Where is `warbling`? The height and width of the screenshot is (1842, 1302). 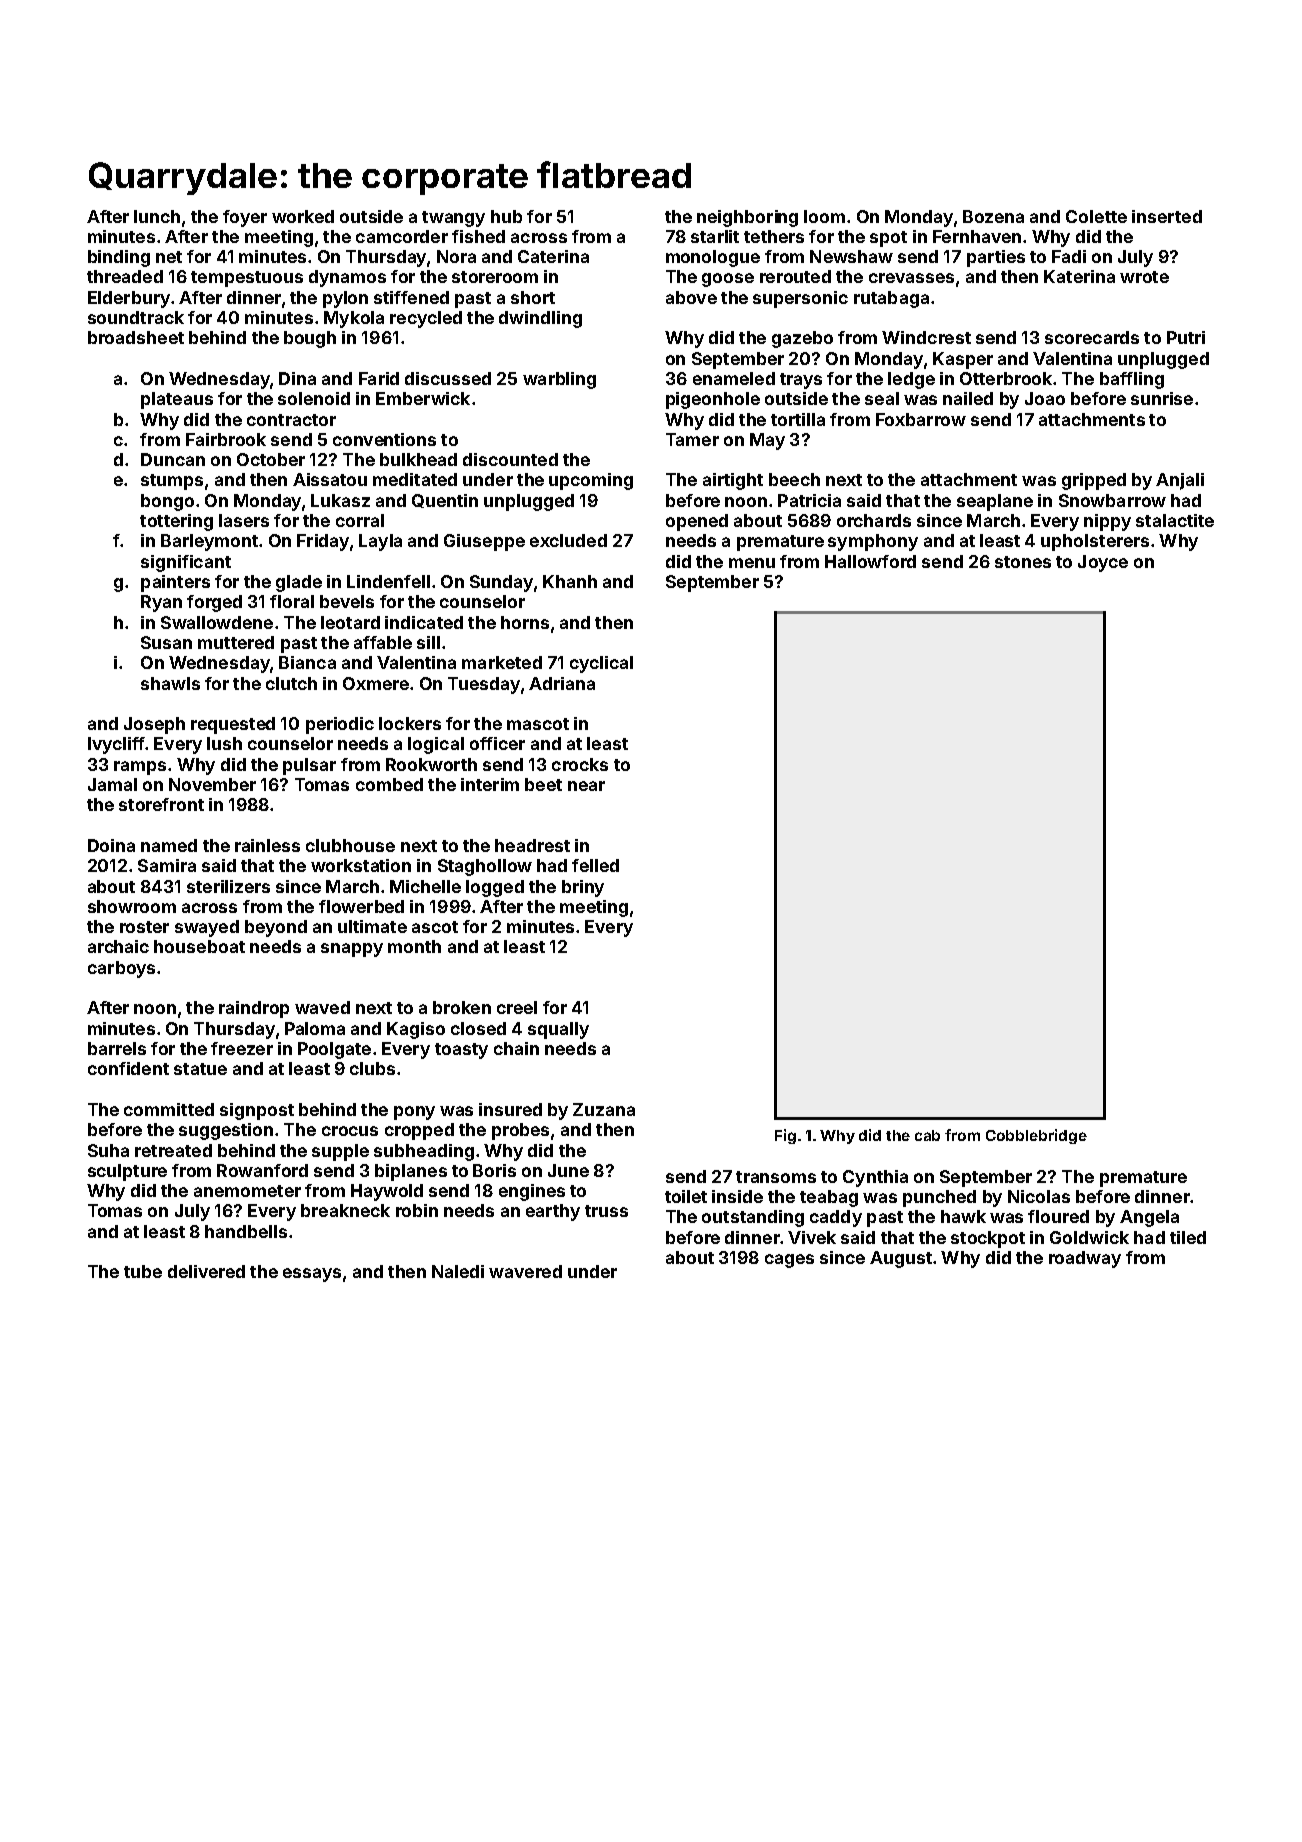 warbling is located at coordinates (559, 380).
